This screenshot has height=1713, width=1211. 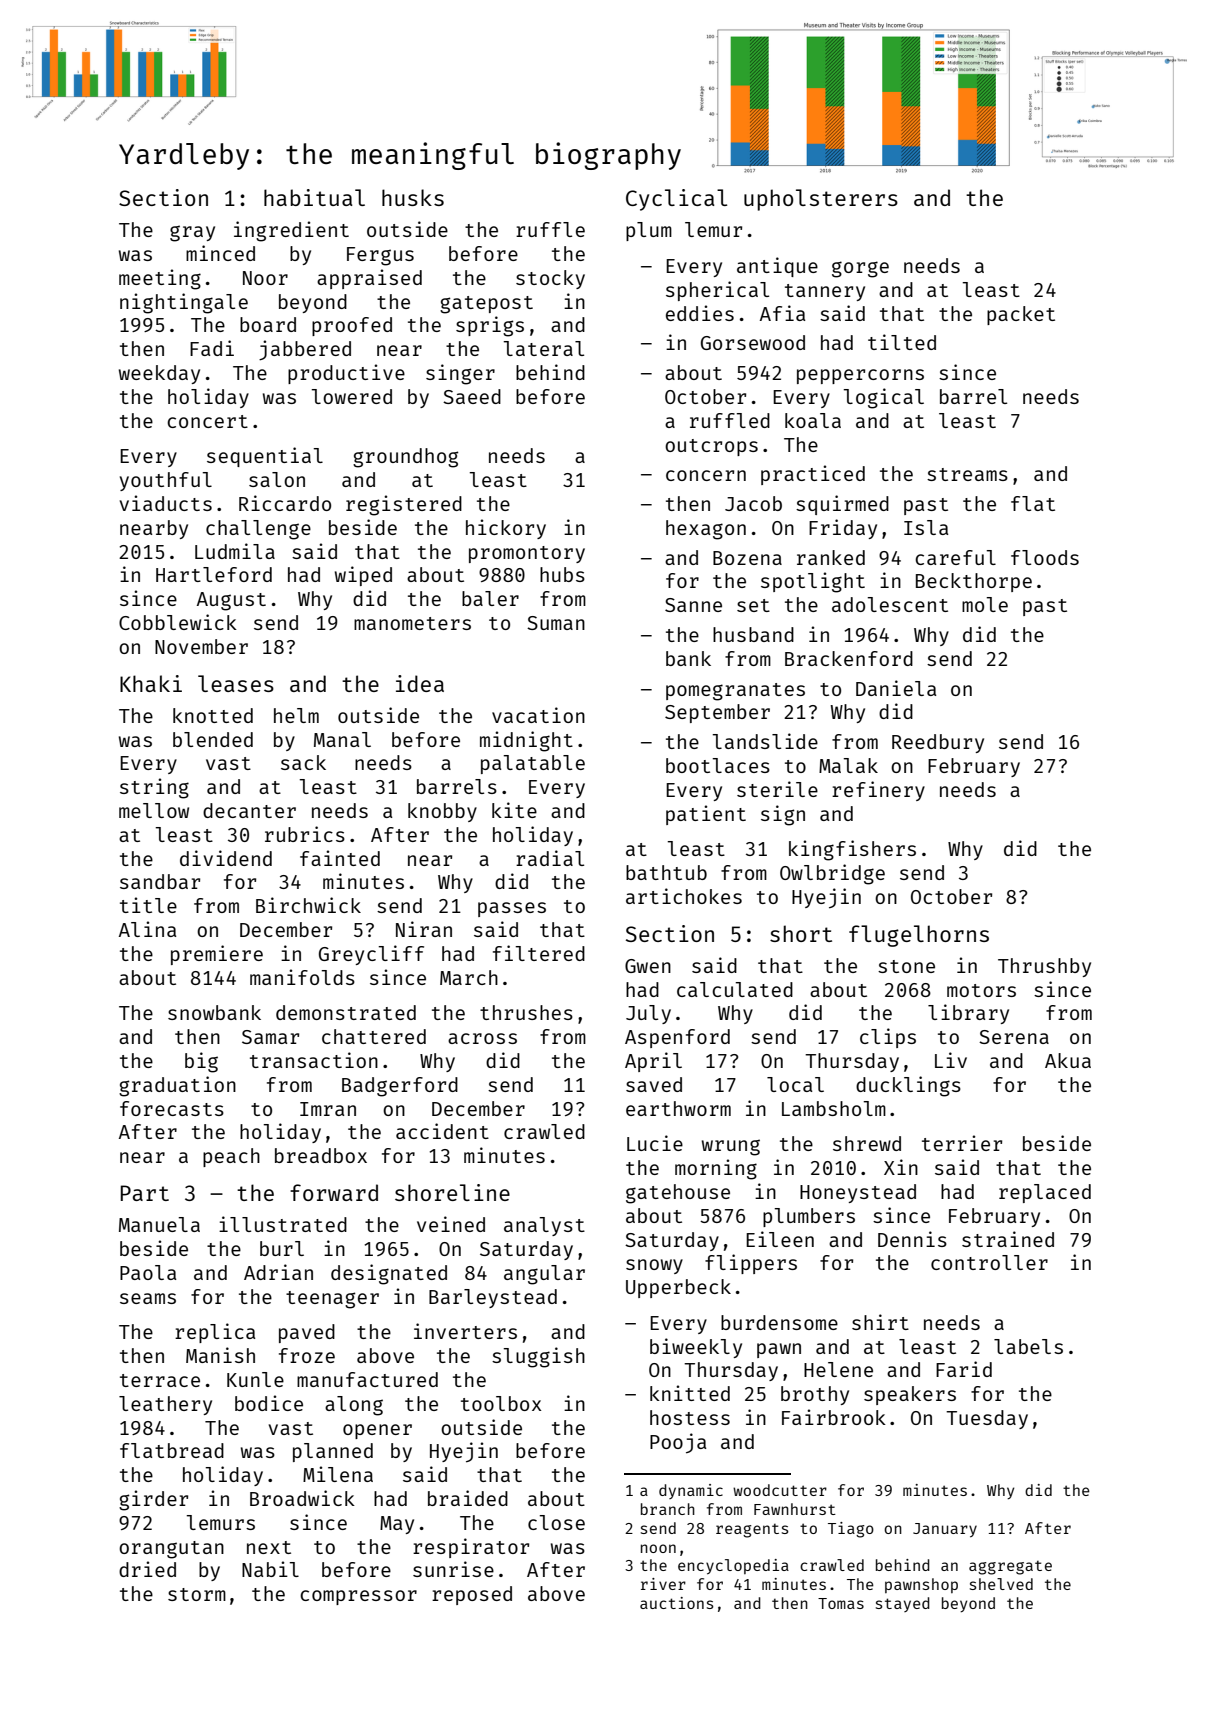 I want to click on hubs, so click(x=562, y=574).
